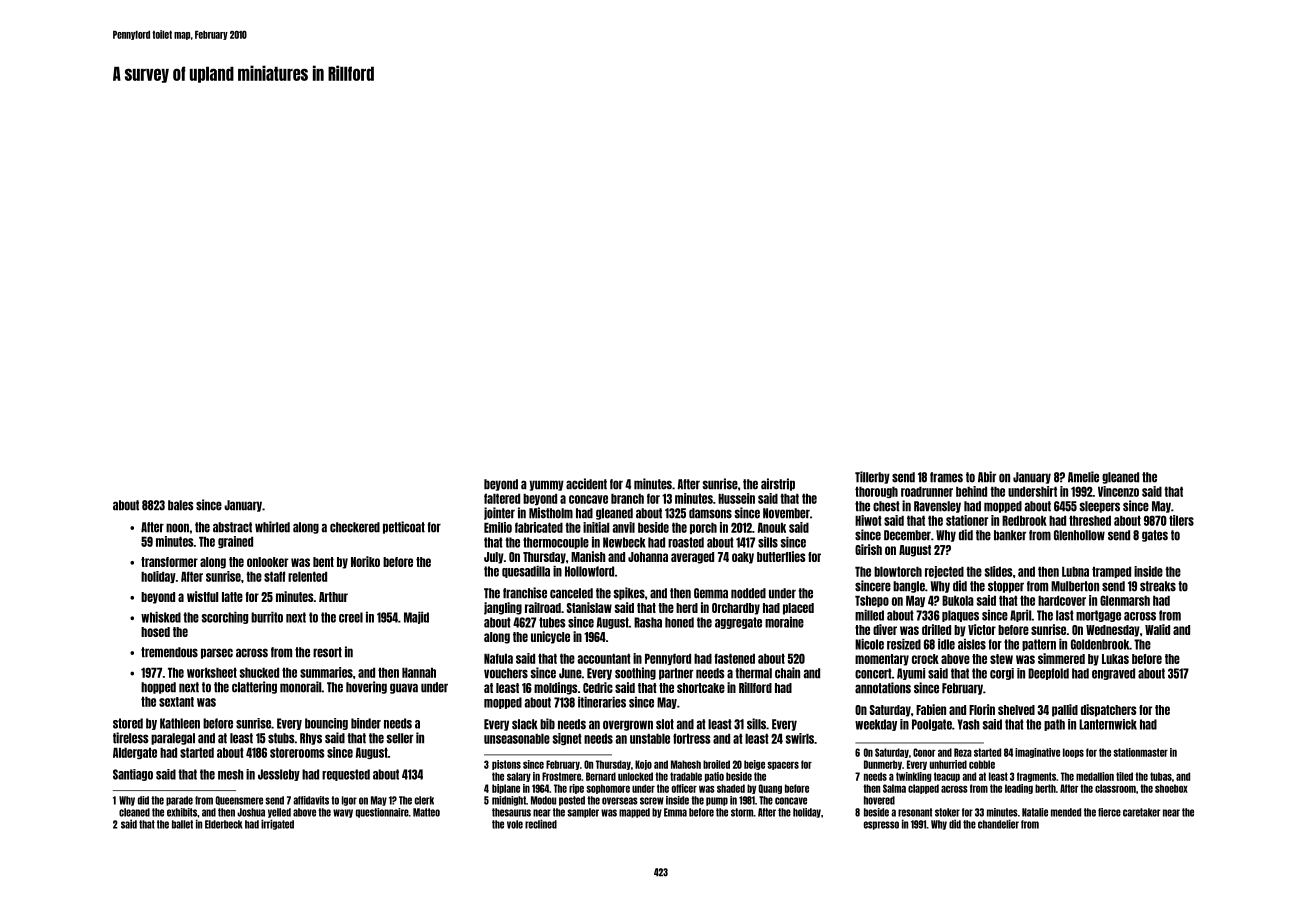  Describe the element at coordinates (1158, 586) in the screenshot. I see `streaks` at that location.
